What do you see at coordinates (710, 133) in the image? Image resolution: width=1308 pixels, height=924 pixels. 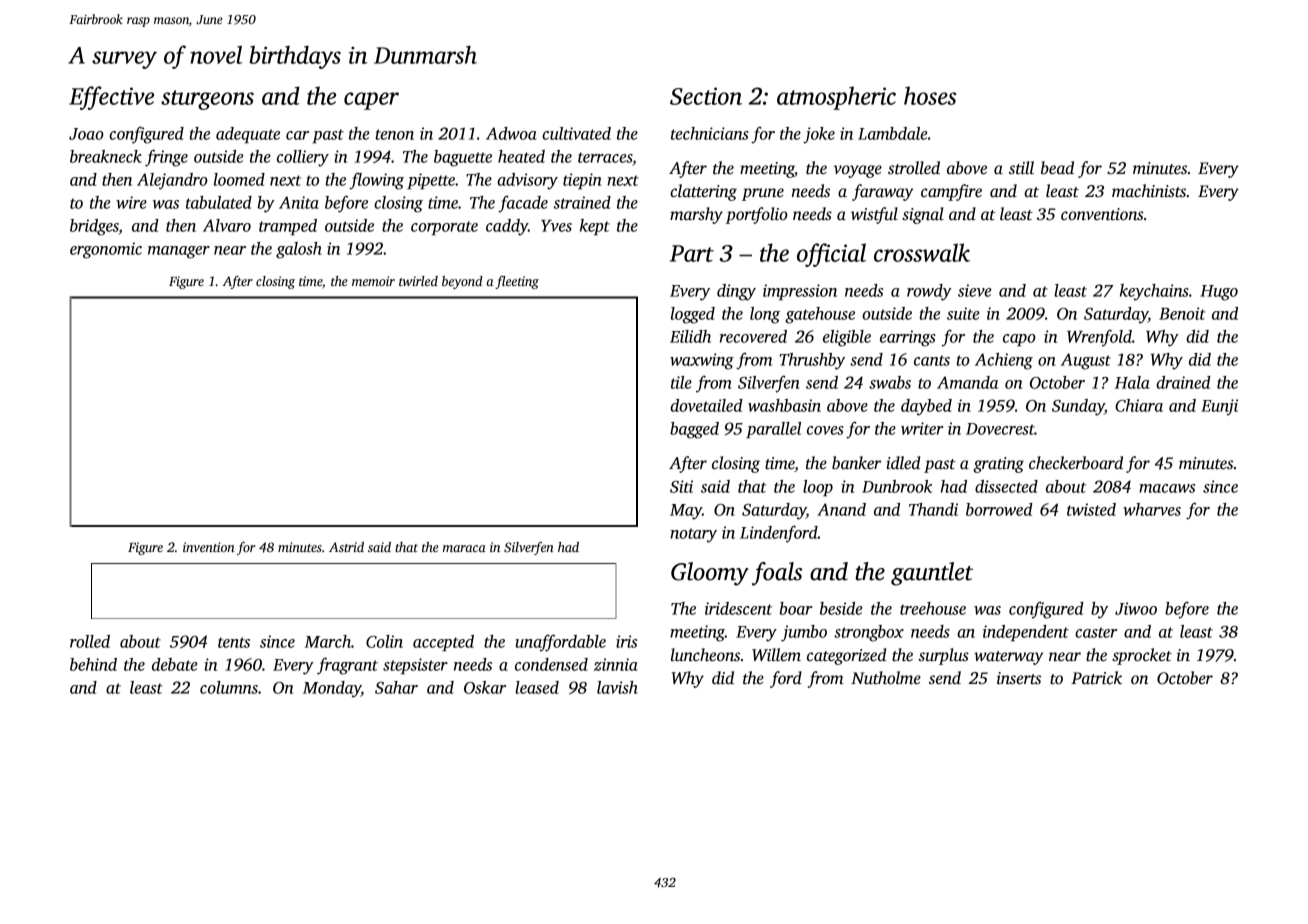 I see `technicians` at bounding box center [710, 133].
